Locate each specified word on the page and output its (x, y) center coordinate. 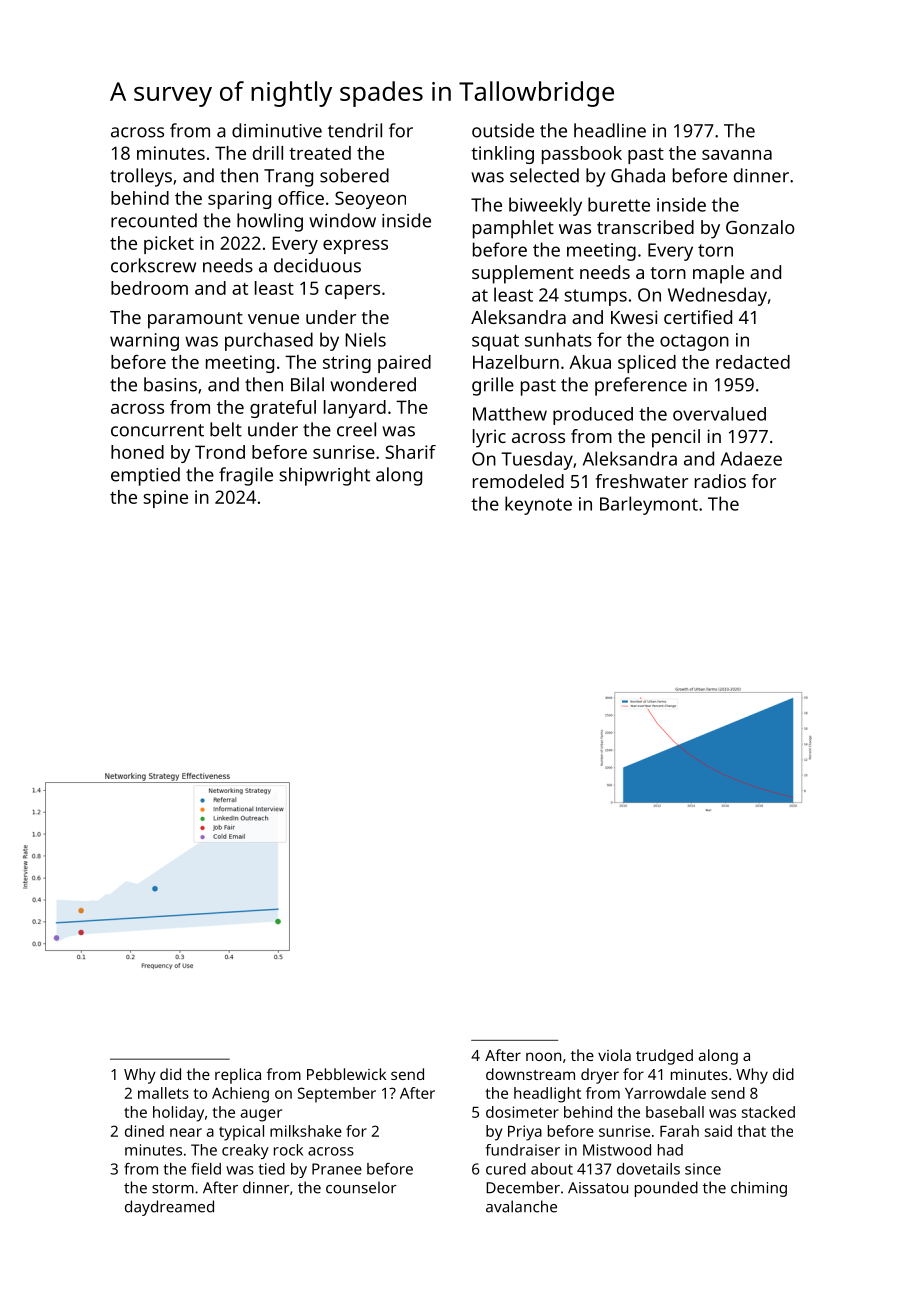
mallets (163, 1093)
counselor (361, 1187)
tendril (355, 130)
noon (543, 1056)
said (718, 1131)
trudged (664, 1057)
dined (144, 1131)
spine (165, 499)
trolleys (141, 177)
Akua (590, 362)
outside (503, 130)
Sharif (410, 452)
